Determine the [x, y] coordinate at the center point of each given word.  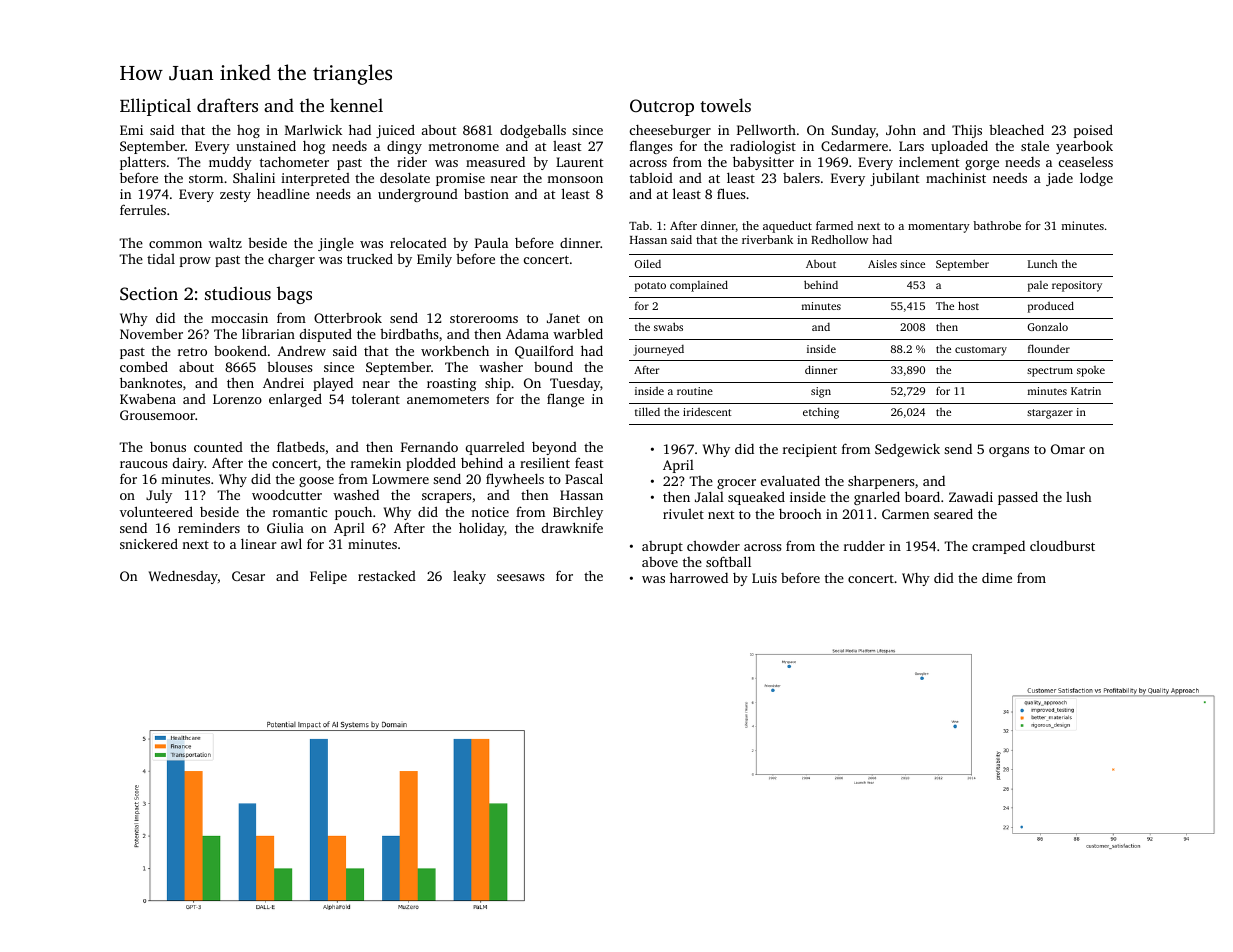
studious [238, 293]
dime [997, 578]
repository [1077, 286]
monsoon [575, 179]
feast [589, 463]
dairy [188, 464]
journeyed [658, 350]
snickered [149, 543]
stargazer [1050, 414]
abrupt [662, 547]
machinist [956, 177]
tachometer [294, 162]
